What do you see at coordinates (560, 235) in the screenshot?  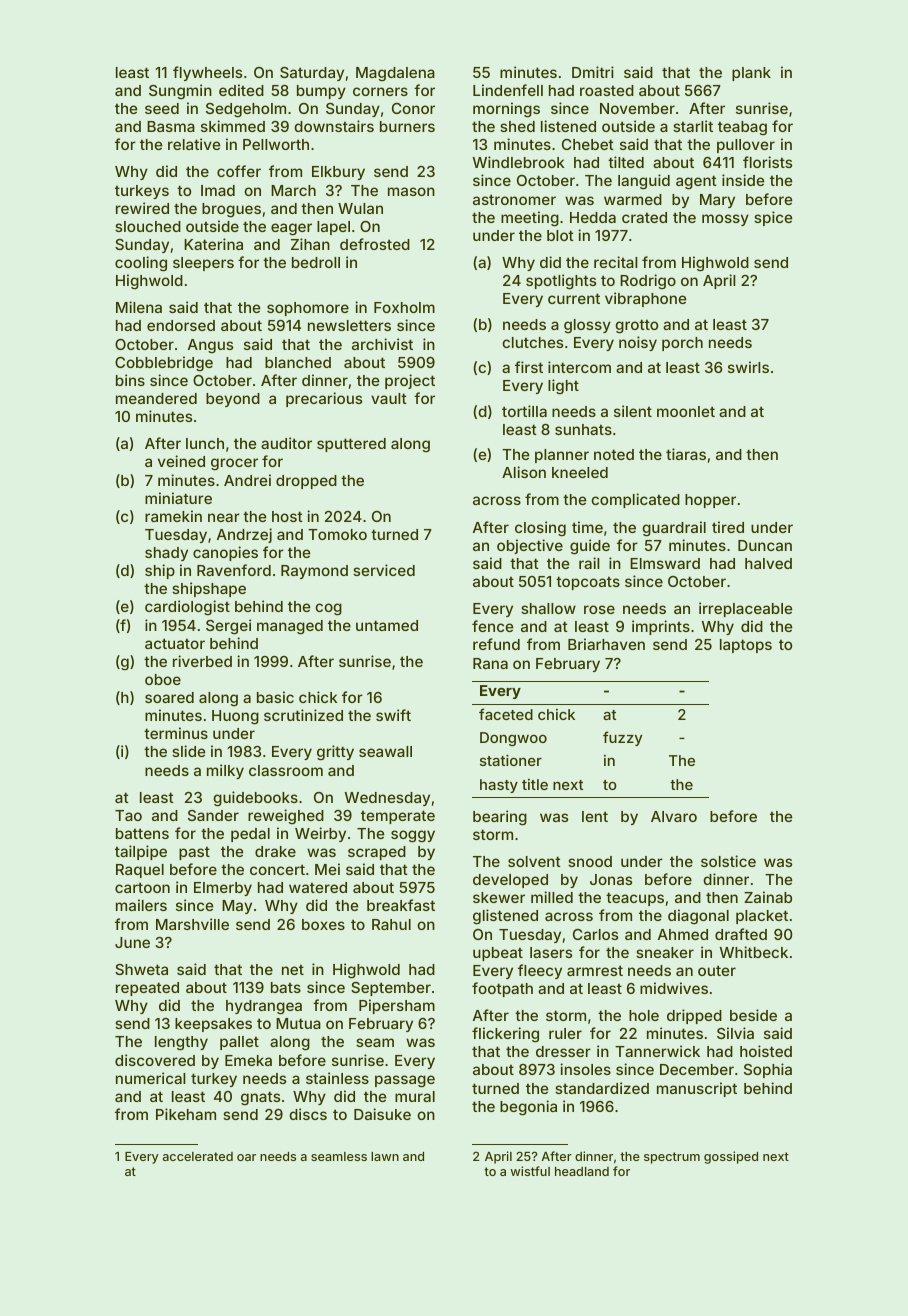 I see `blot` at bounding box center [560, 235].
